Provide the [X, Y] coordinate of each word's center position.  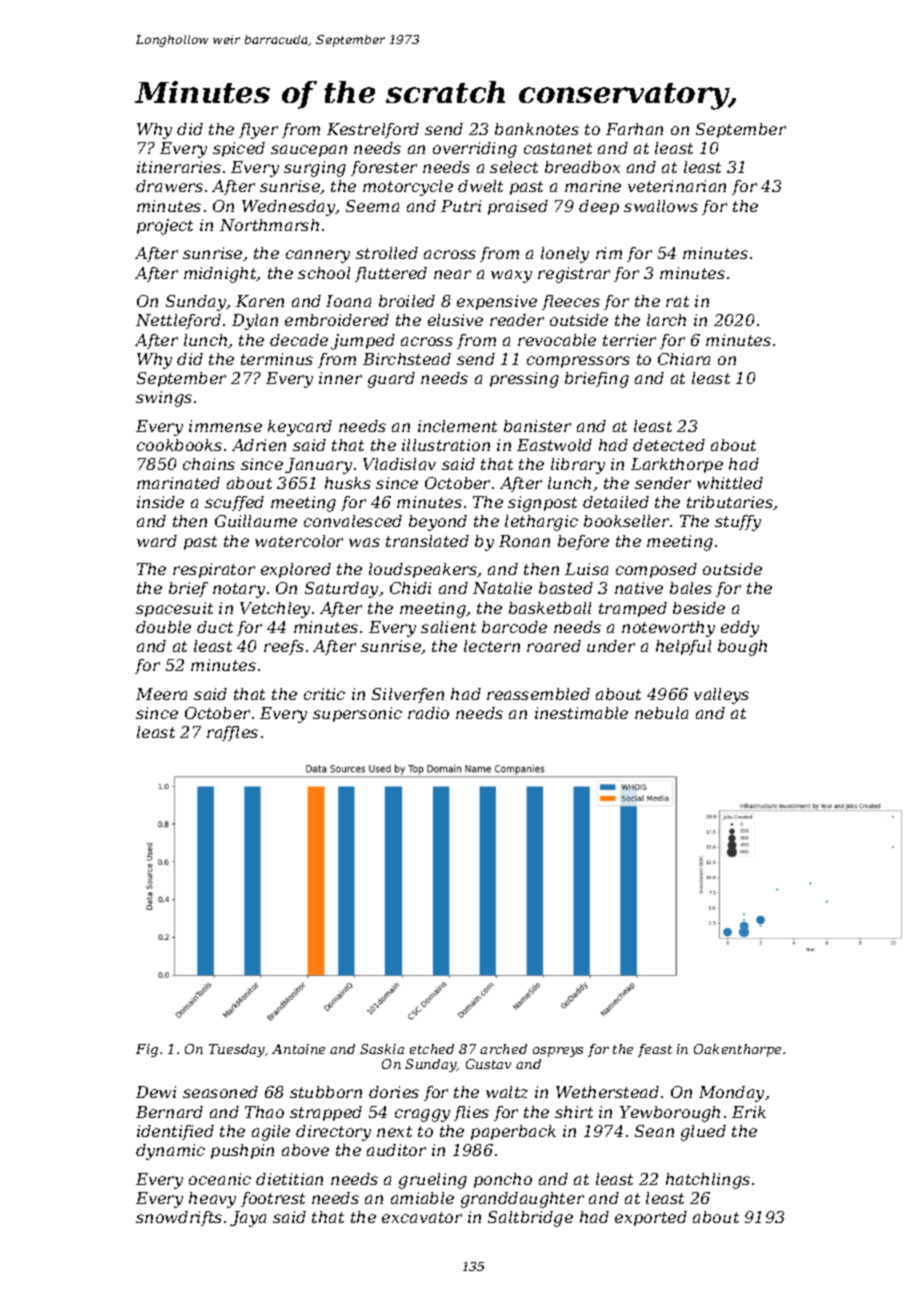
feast [655, 1050]
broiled [407, 301]
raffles [232, 733]
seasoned [220, 1092]
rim [609, 253]
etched [432, 1049]
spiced [239, 149]
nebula [661, 713]
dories [394, 1092]
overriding [475, 150]
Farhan [634, 129]
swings [164, 399]
